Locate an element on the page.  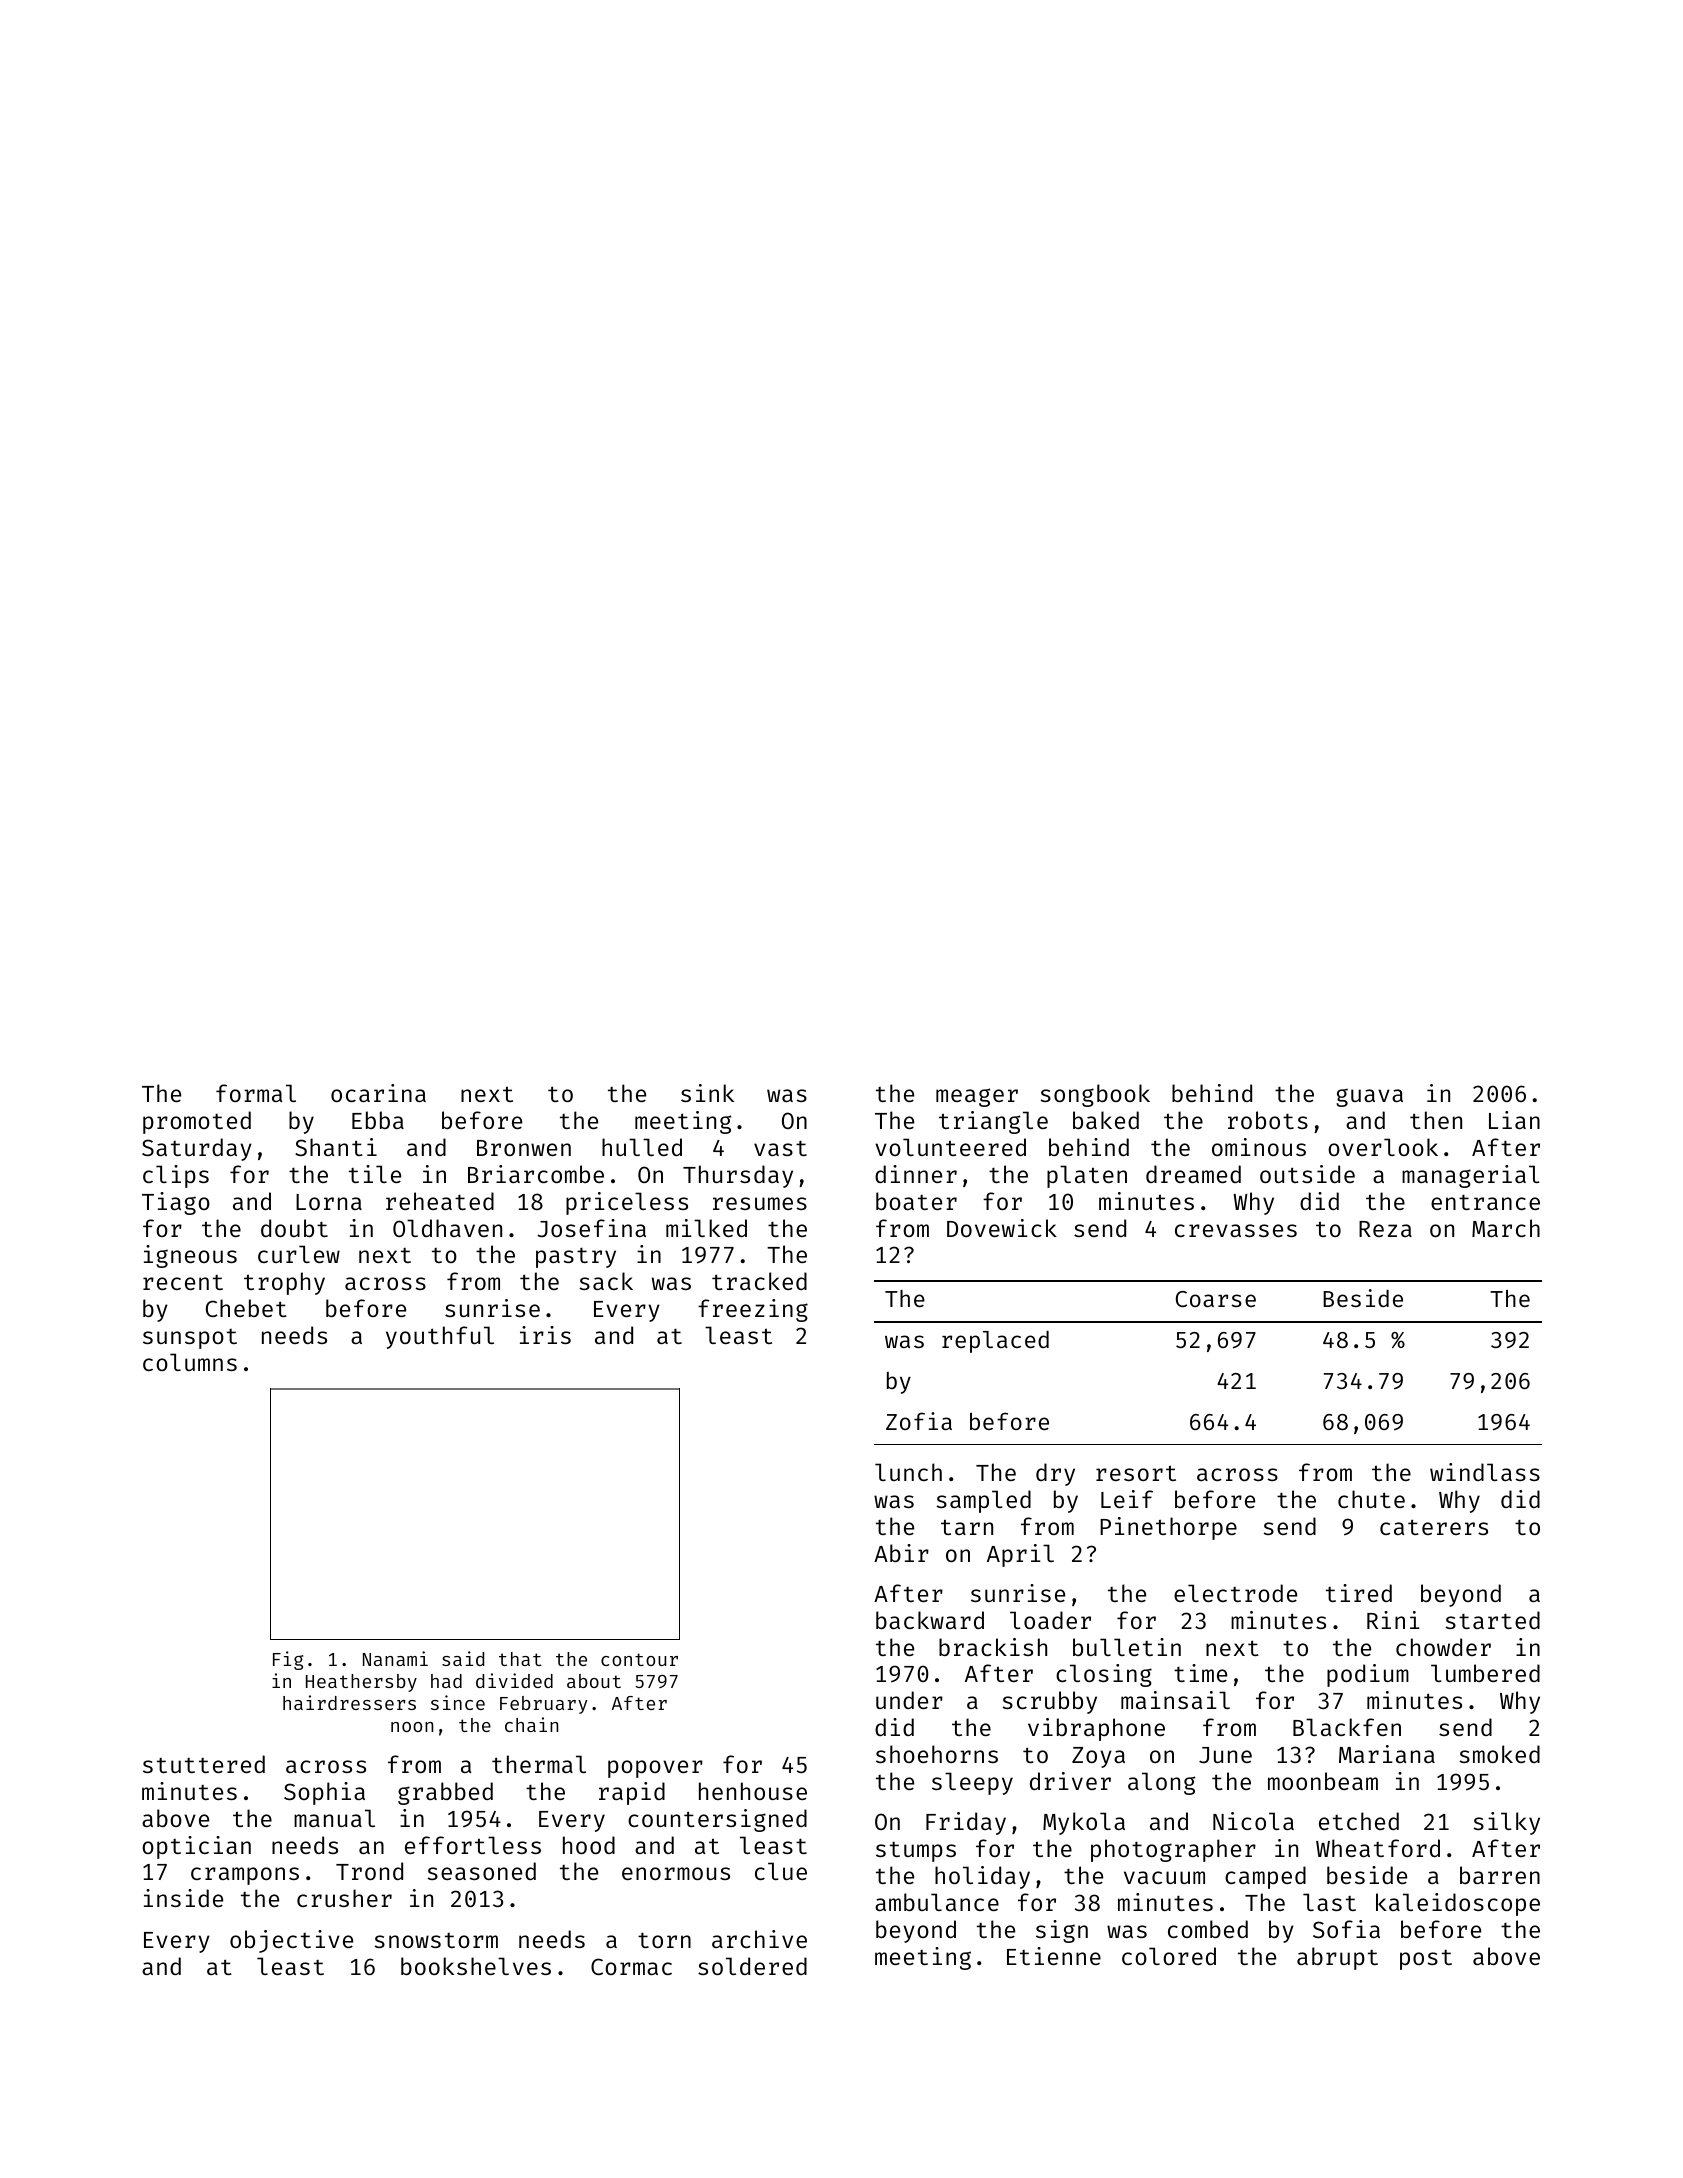
chowder is located at coordinates (1443, 1647).
